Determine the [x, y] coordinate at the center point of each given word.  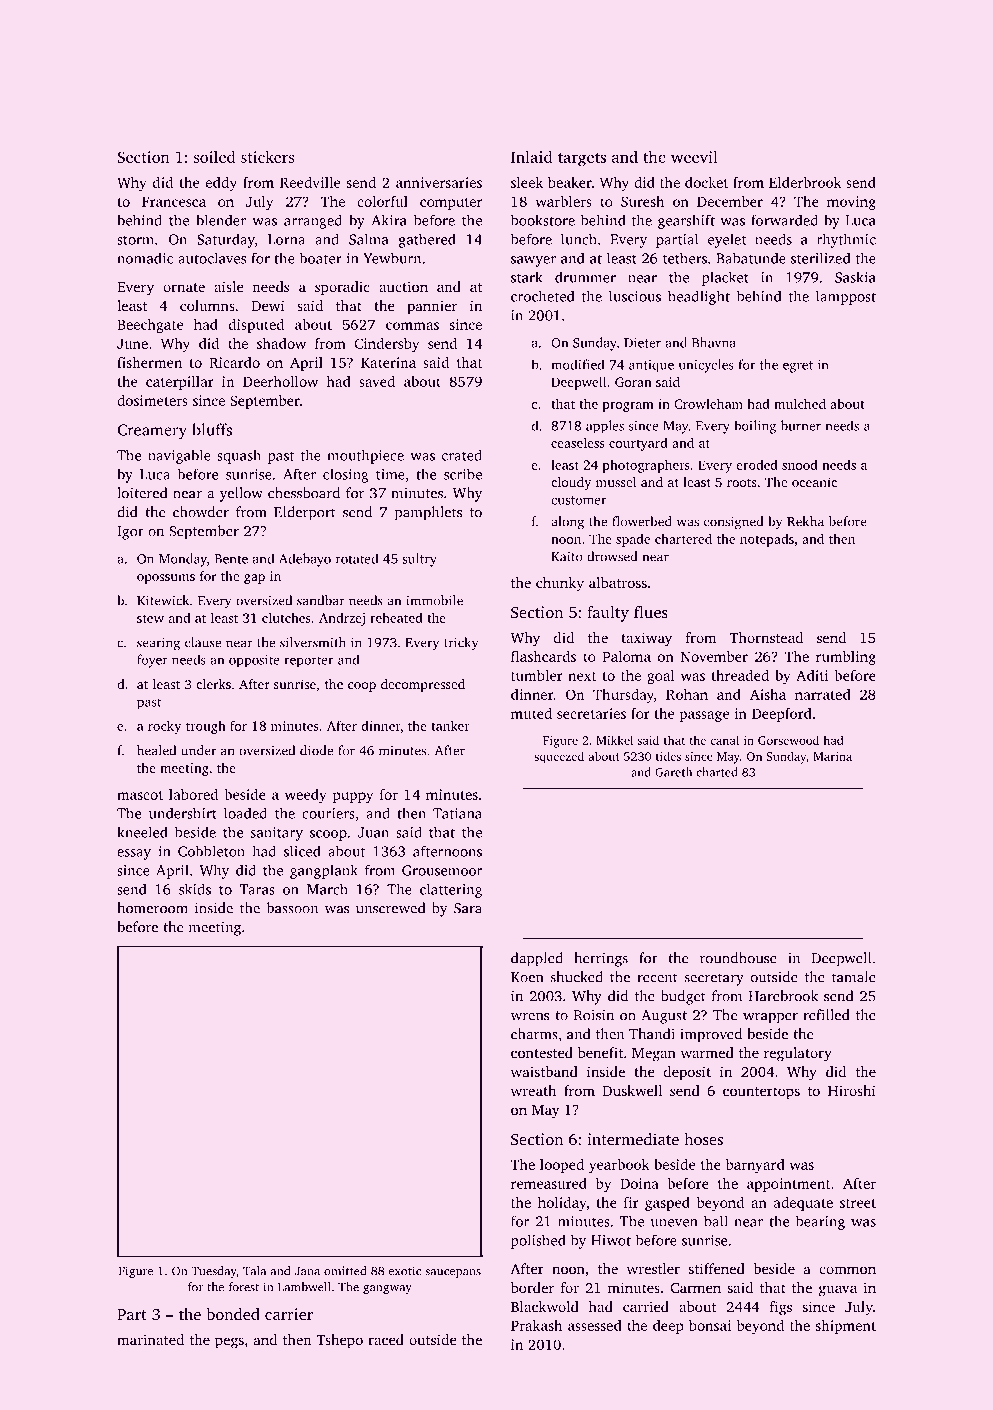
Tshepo [339, 1341]
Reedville [310, 182]
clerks [213, 684]
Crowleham [708, 403]
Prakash [536, 1325]
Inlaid [531, 156]
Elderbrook [805, 182]
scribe [463, 474]
